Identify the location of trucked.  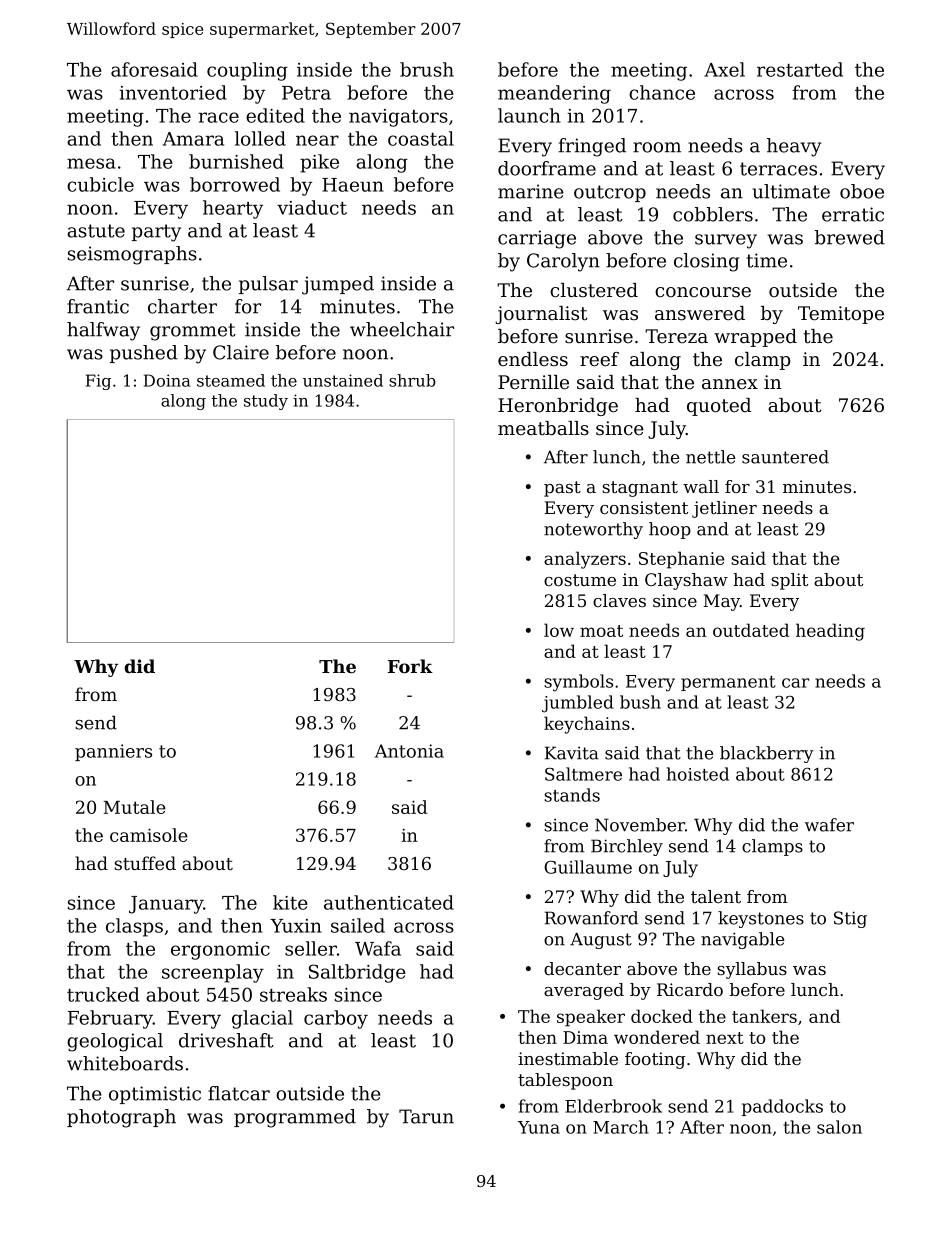
(103, 994).
